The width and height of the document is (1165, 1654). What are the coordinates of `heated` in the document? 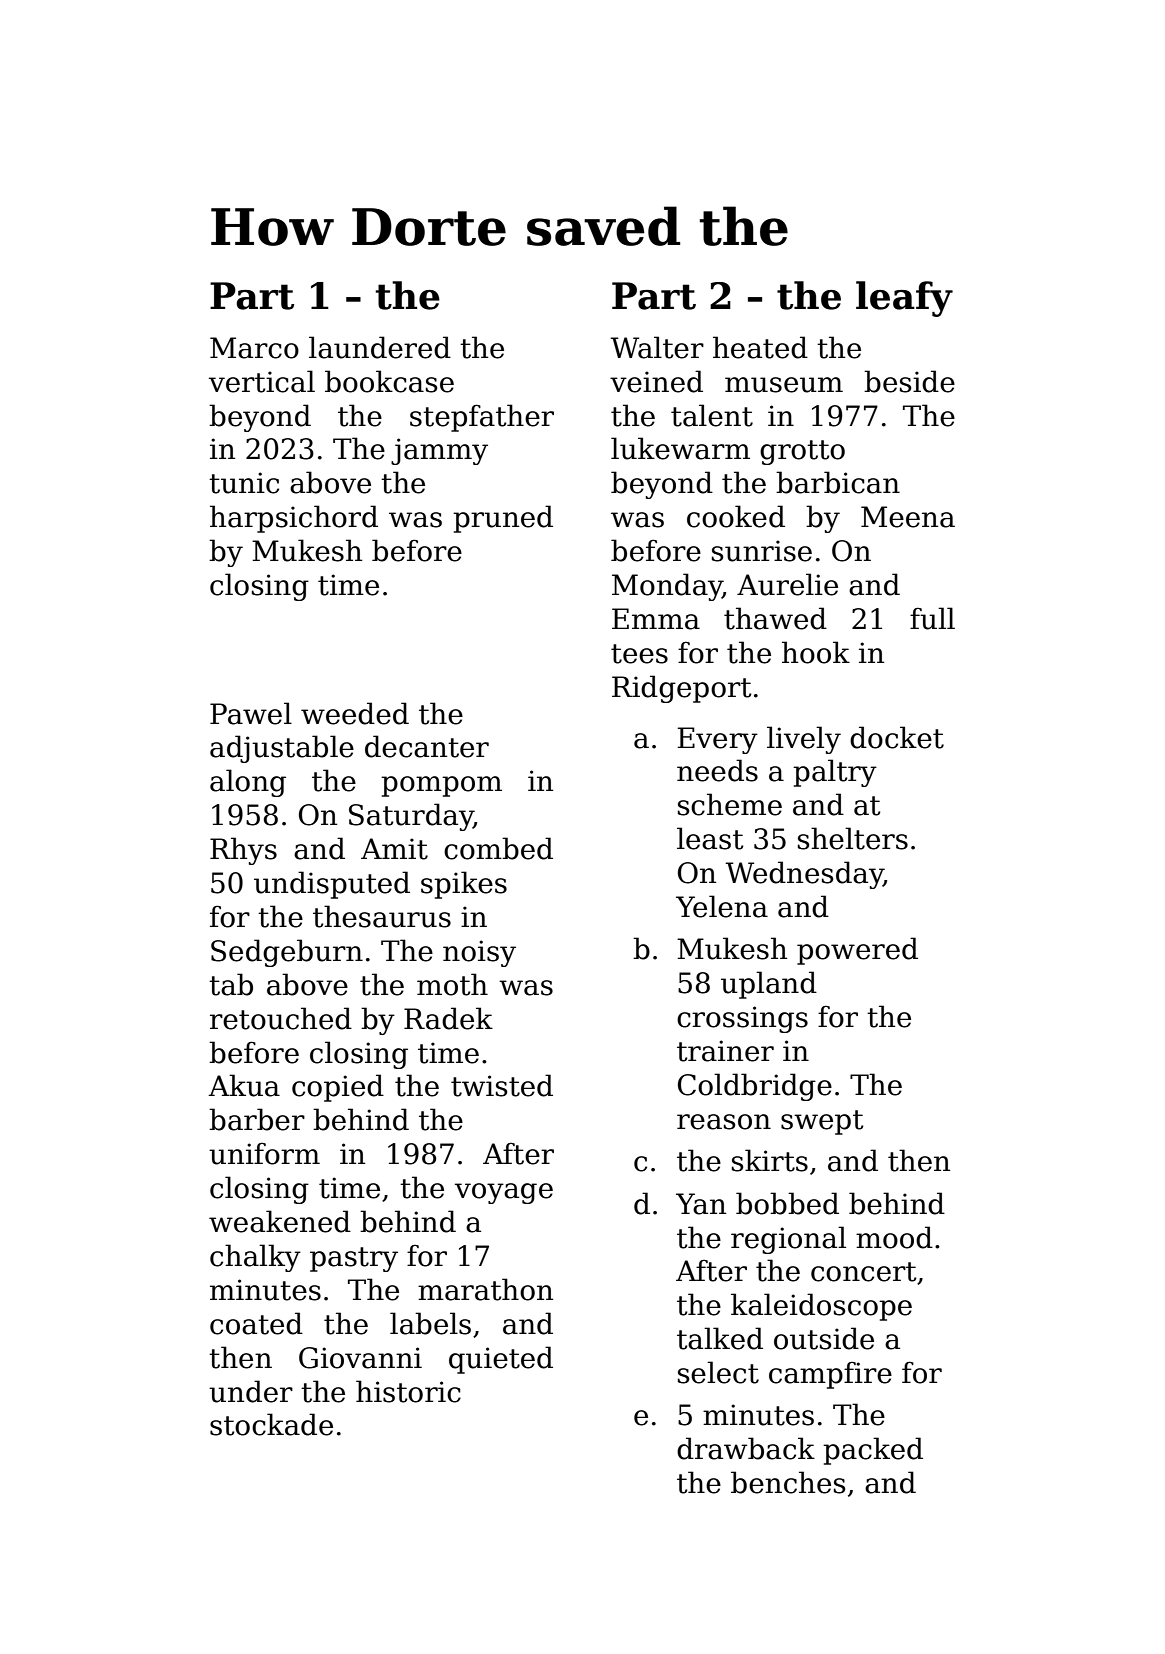 It's located at (760, 347).
